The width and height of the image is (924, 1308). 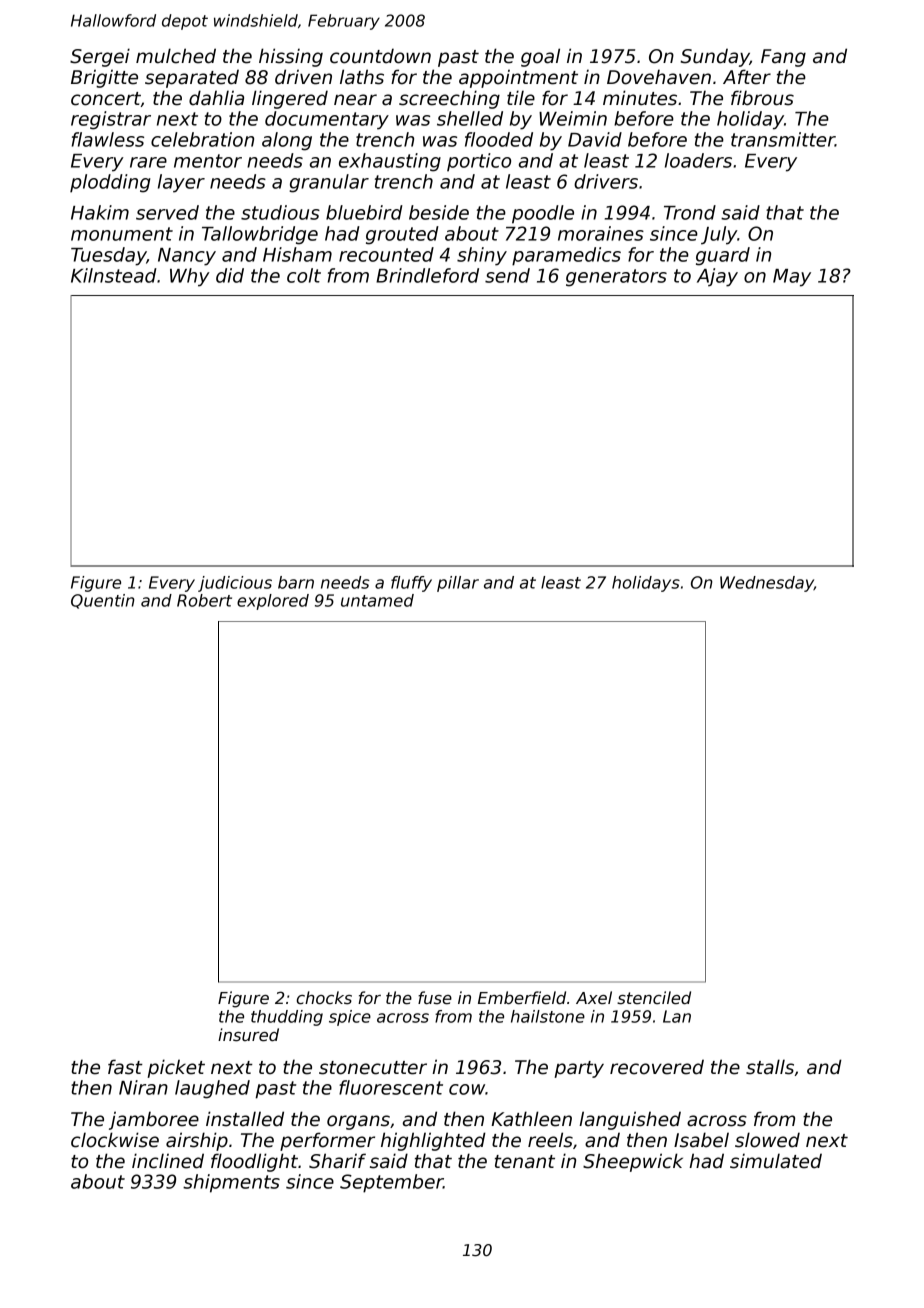 I want to click on fibrous, so click(x=762, y=98).
